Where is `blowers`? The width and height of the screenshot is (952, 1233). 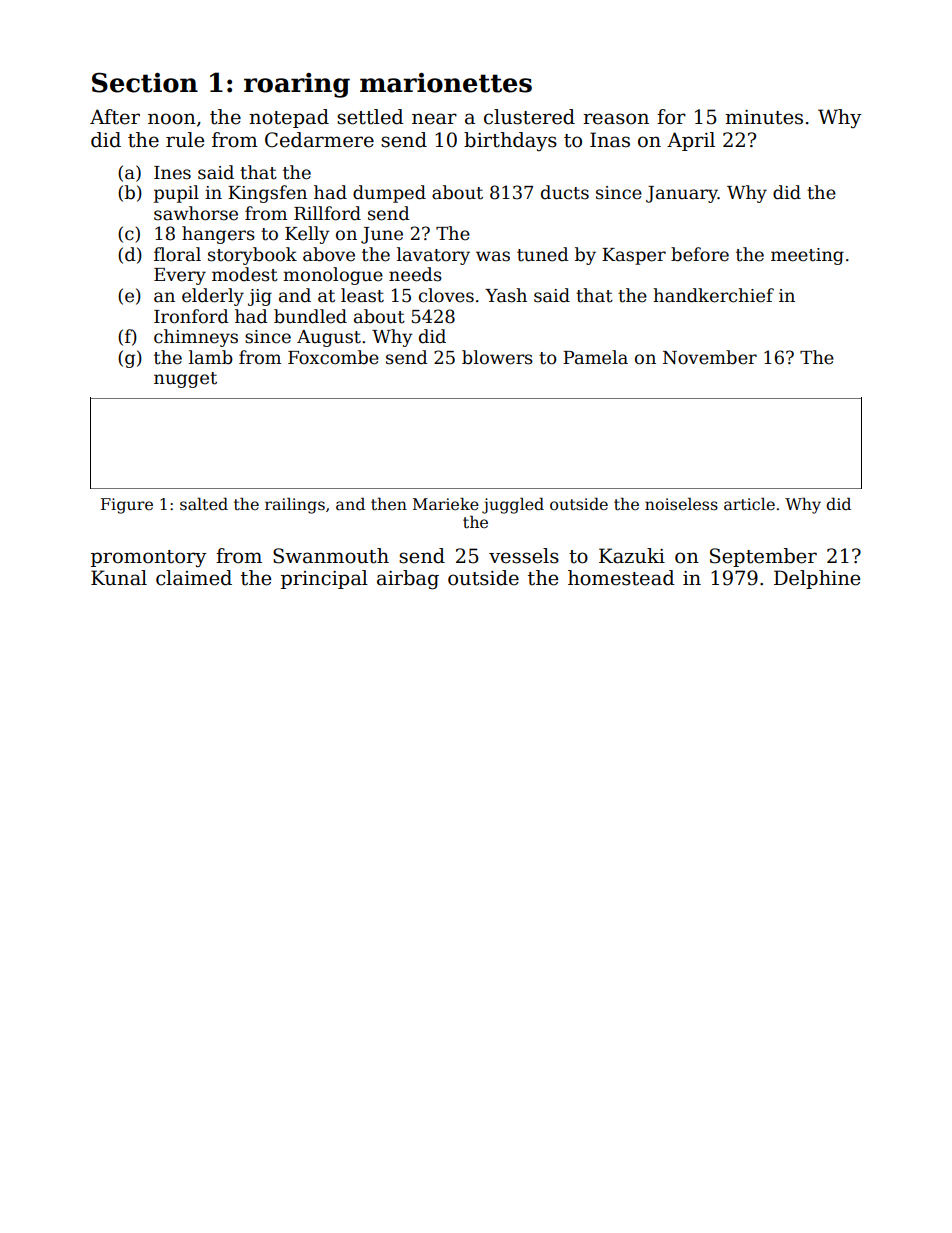
blowers is located at coordinates (497, 357).
